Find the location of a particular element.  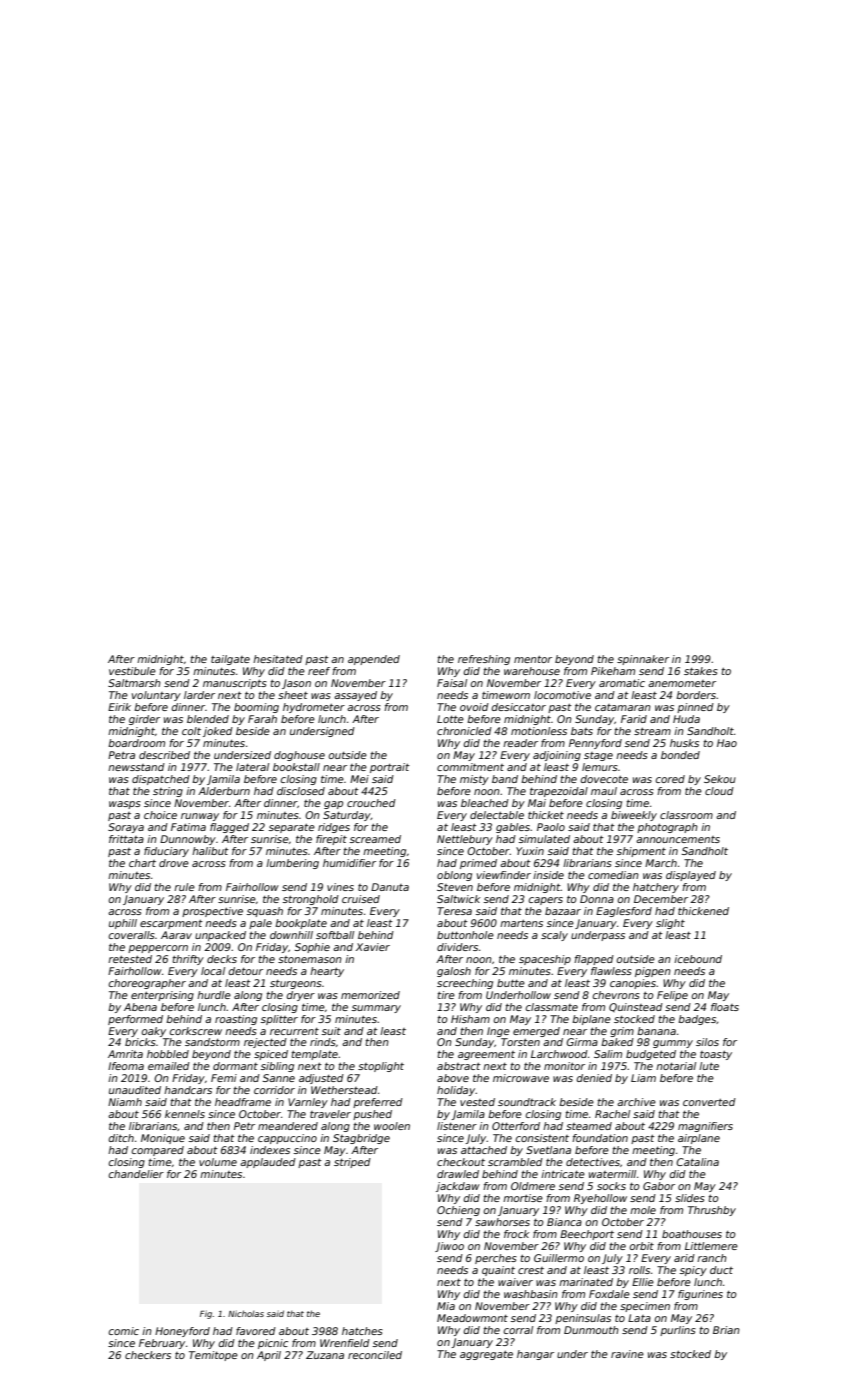

hesitated is located at coordinates (278, 659).
